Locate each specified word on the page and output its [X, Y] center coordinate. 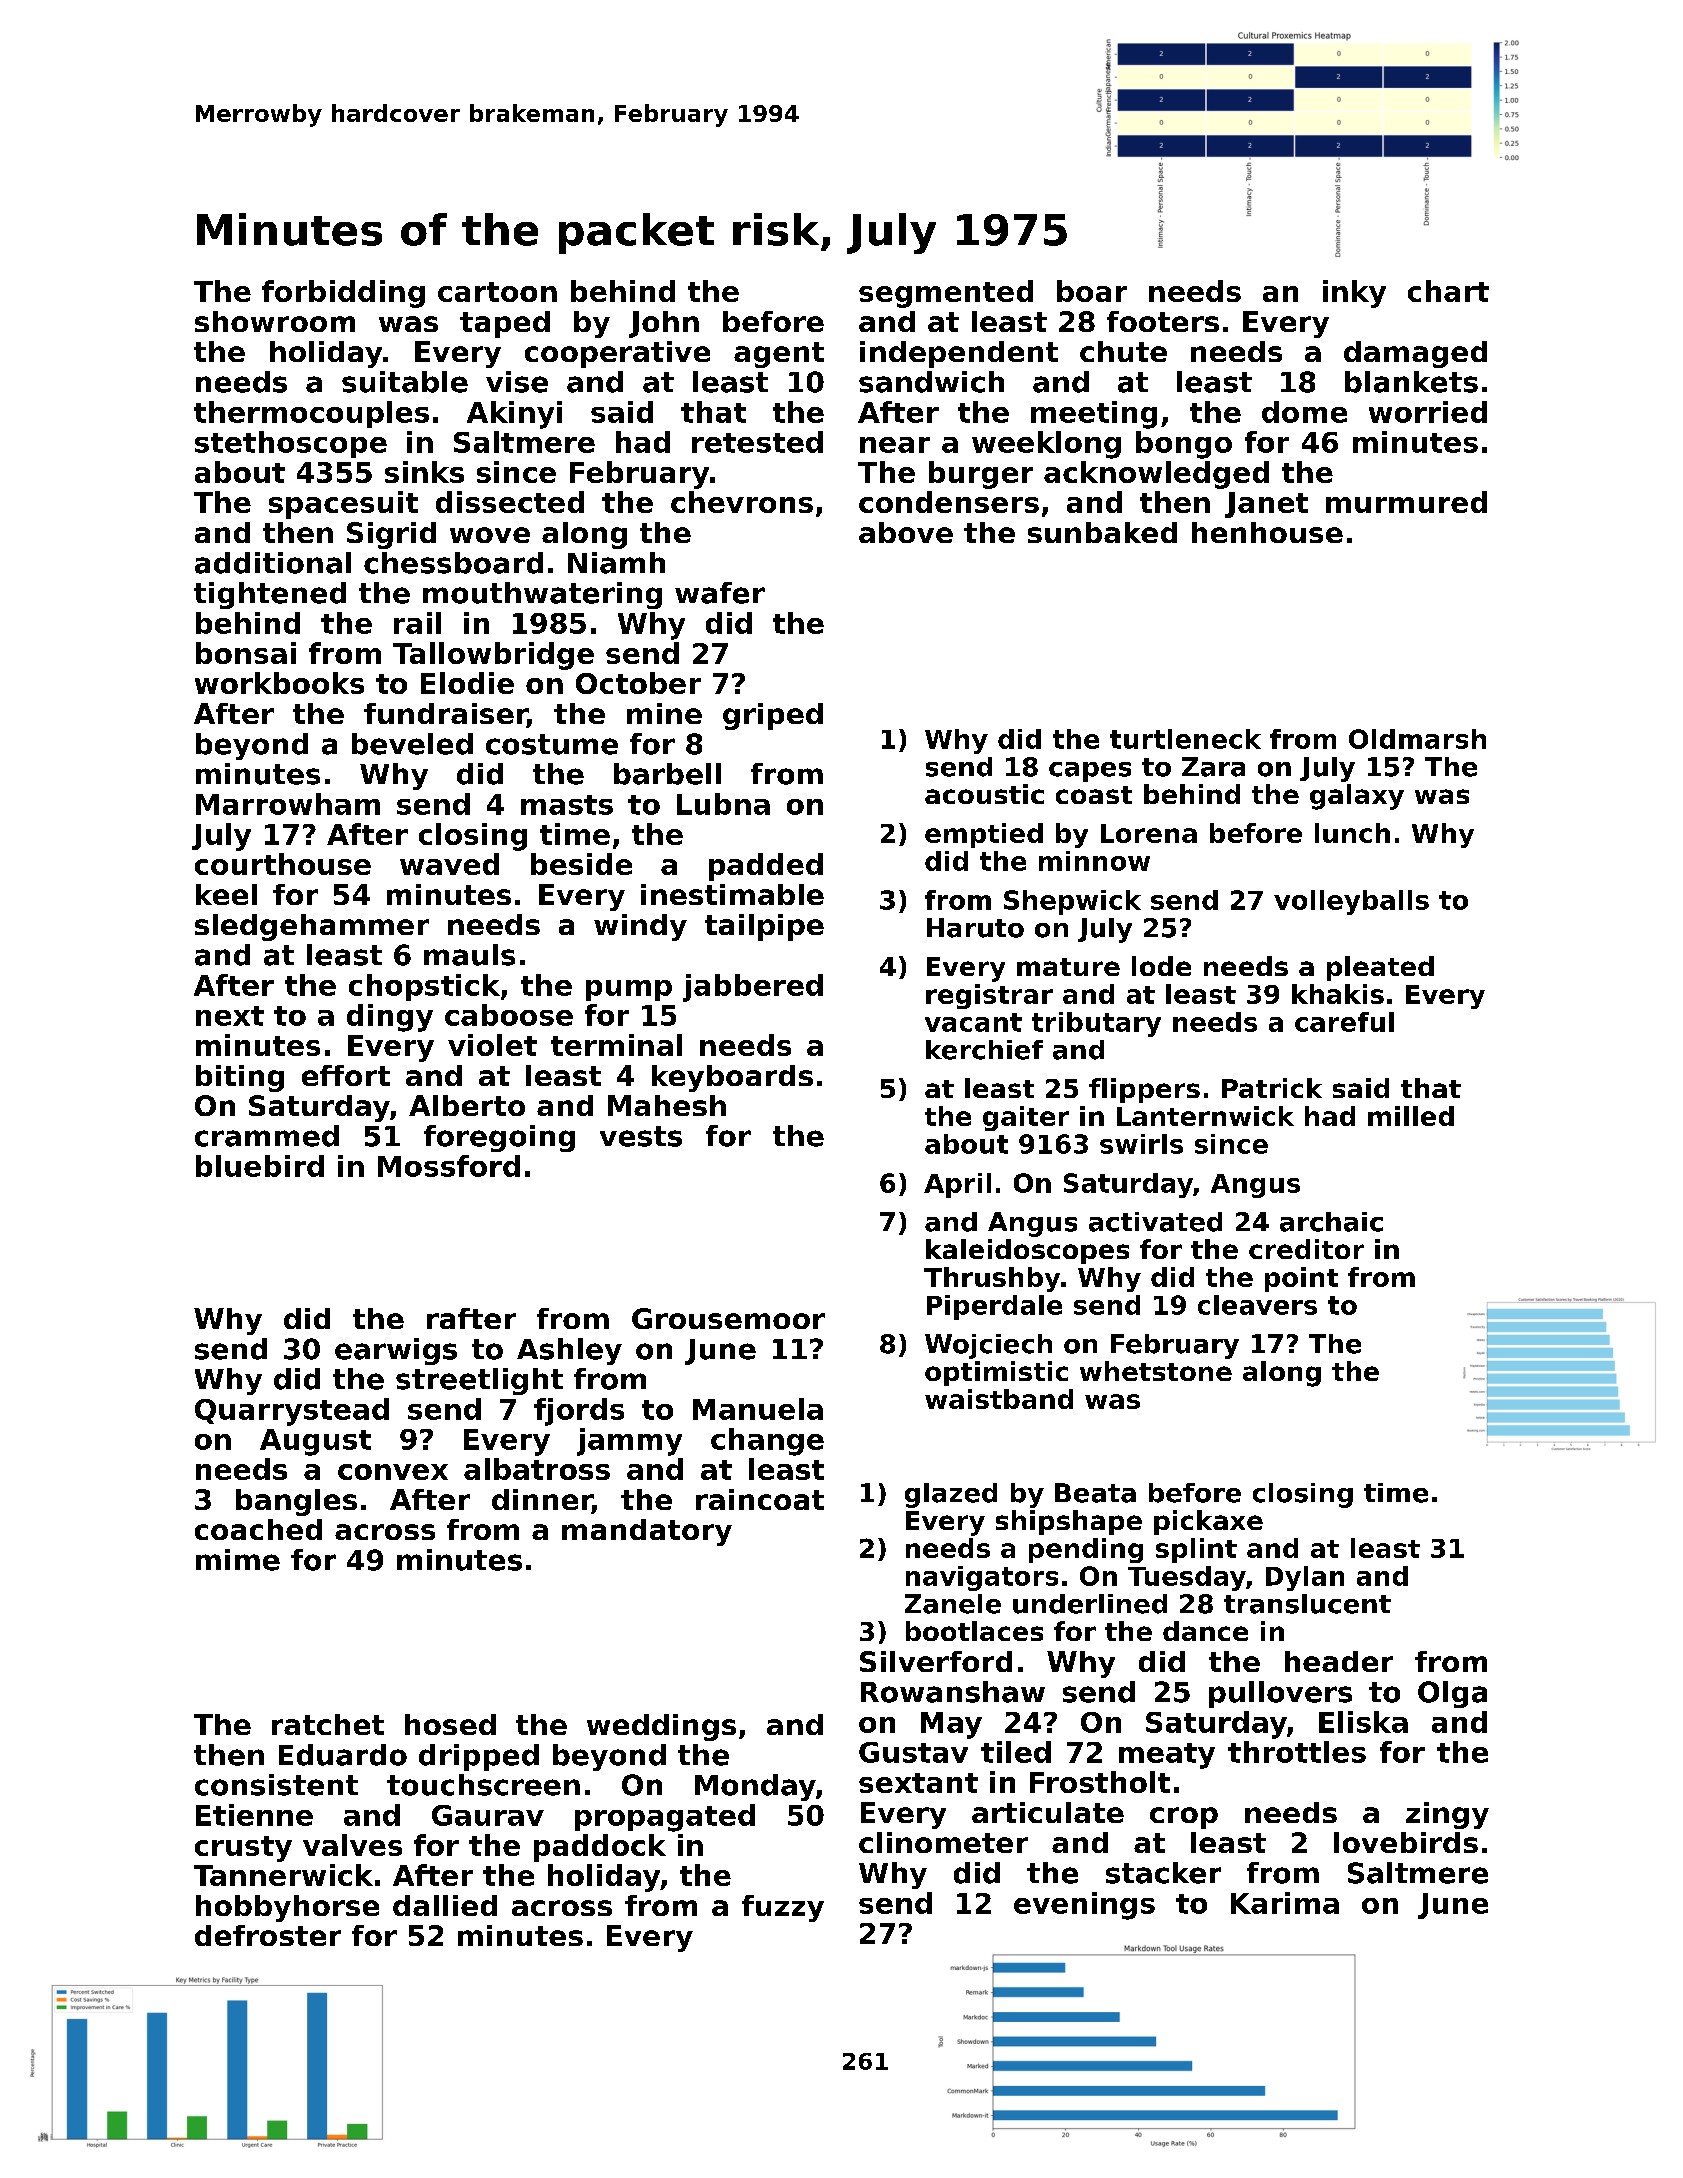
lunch [1352, 833]
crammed [267, 1136]
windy [640, 927]
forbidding [343, 294]
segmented [946, 294]
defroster [268, 1935]
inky [1354, 294]
